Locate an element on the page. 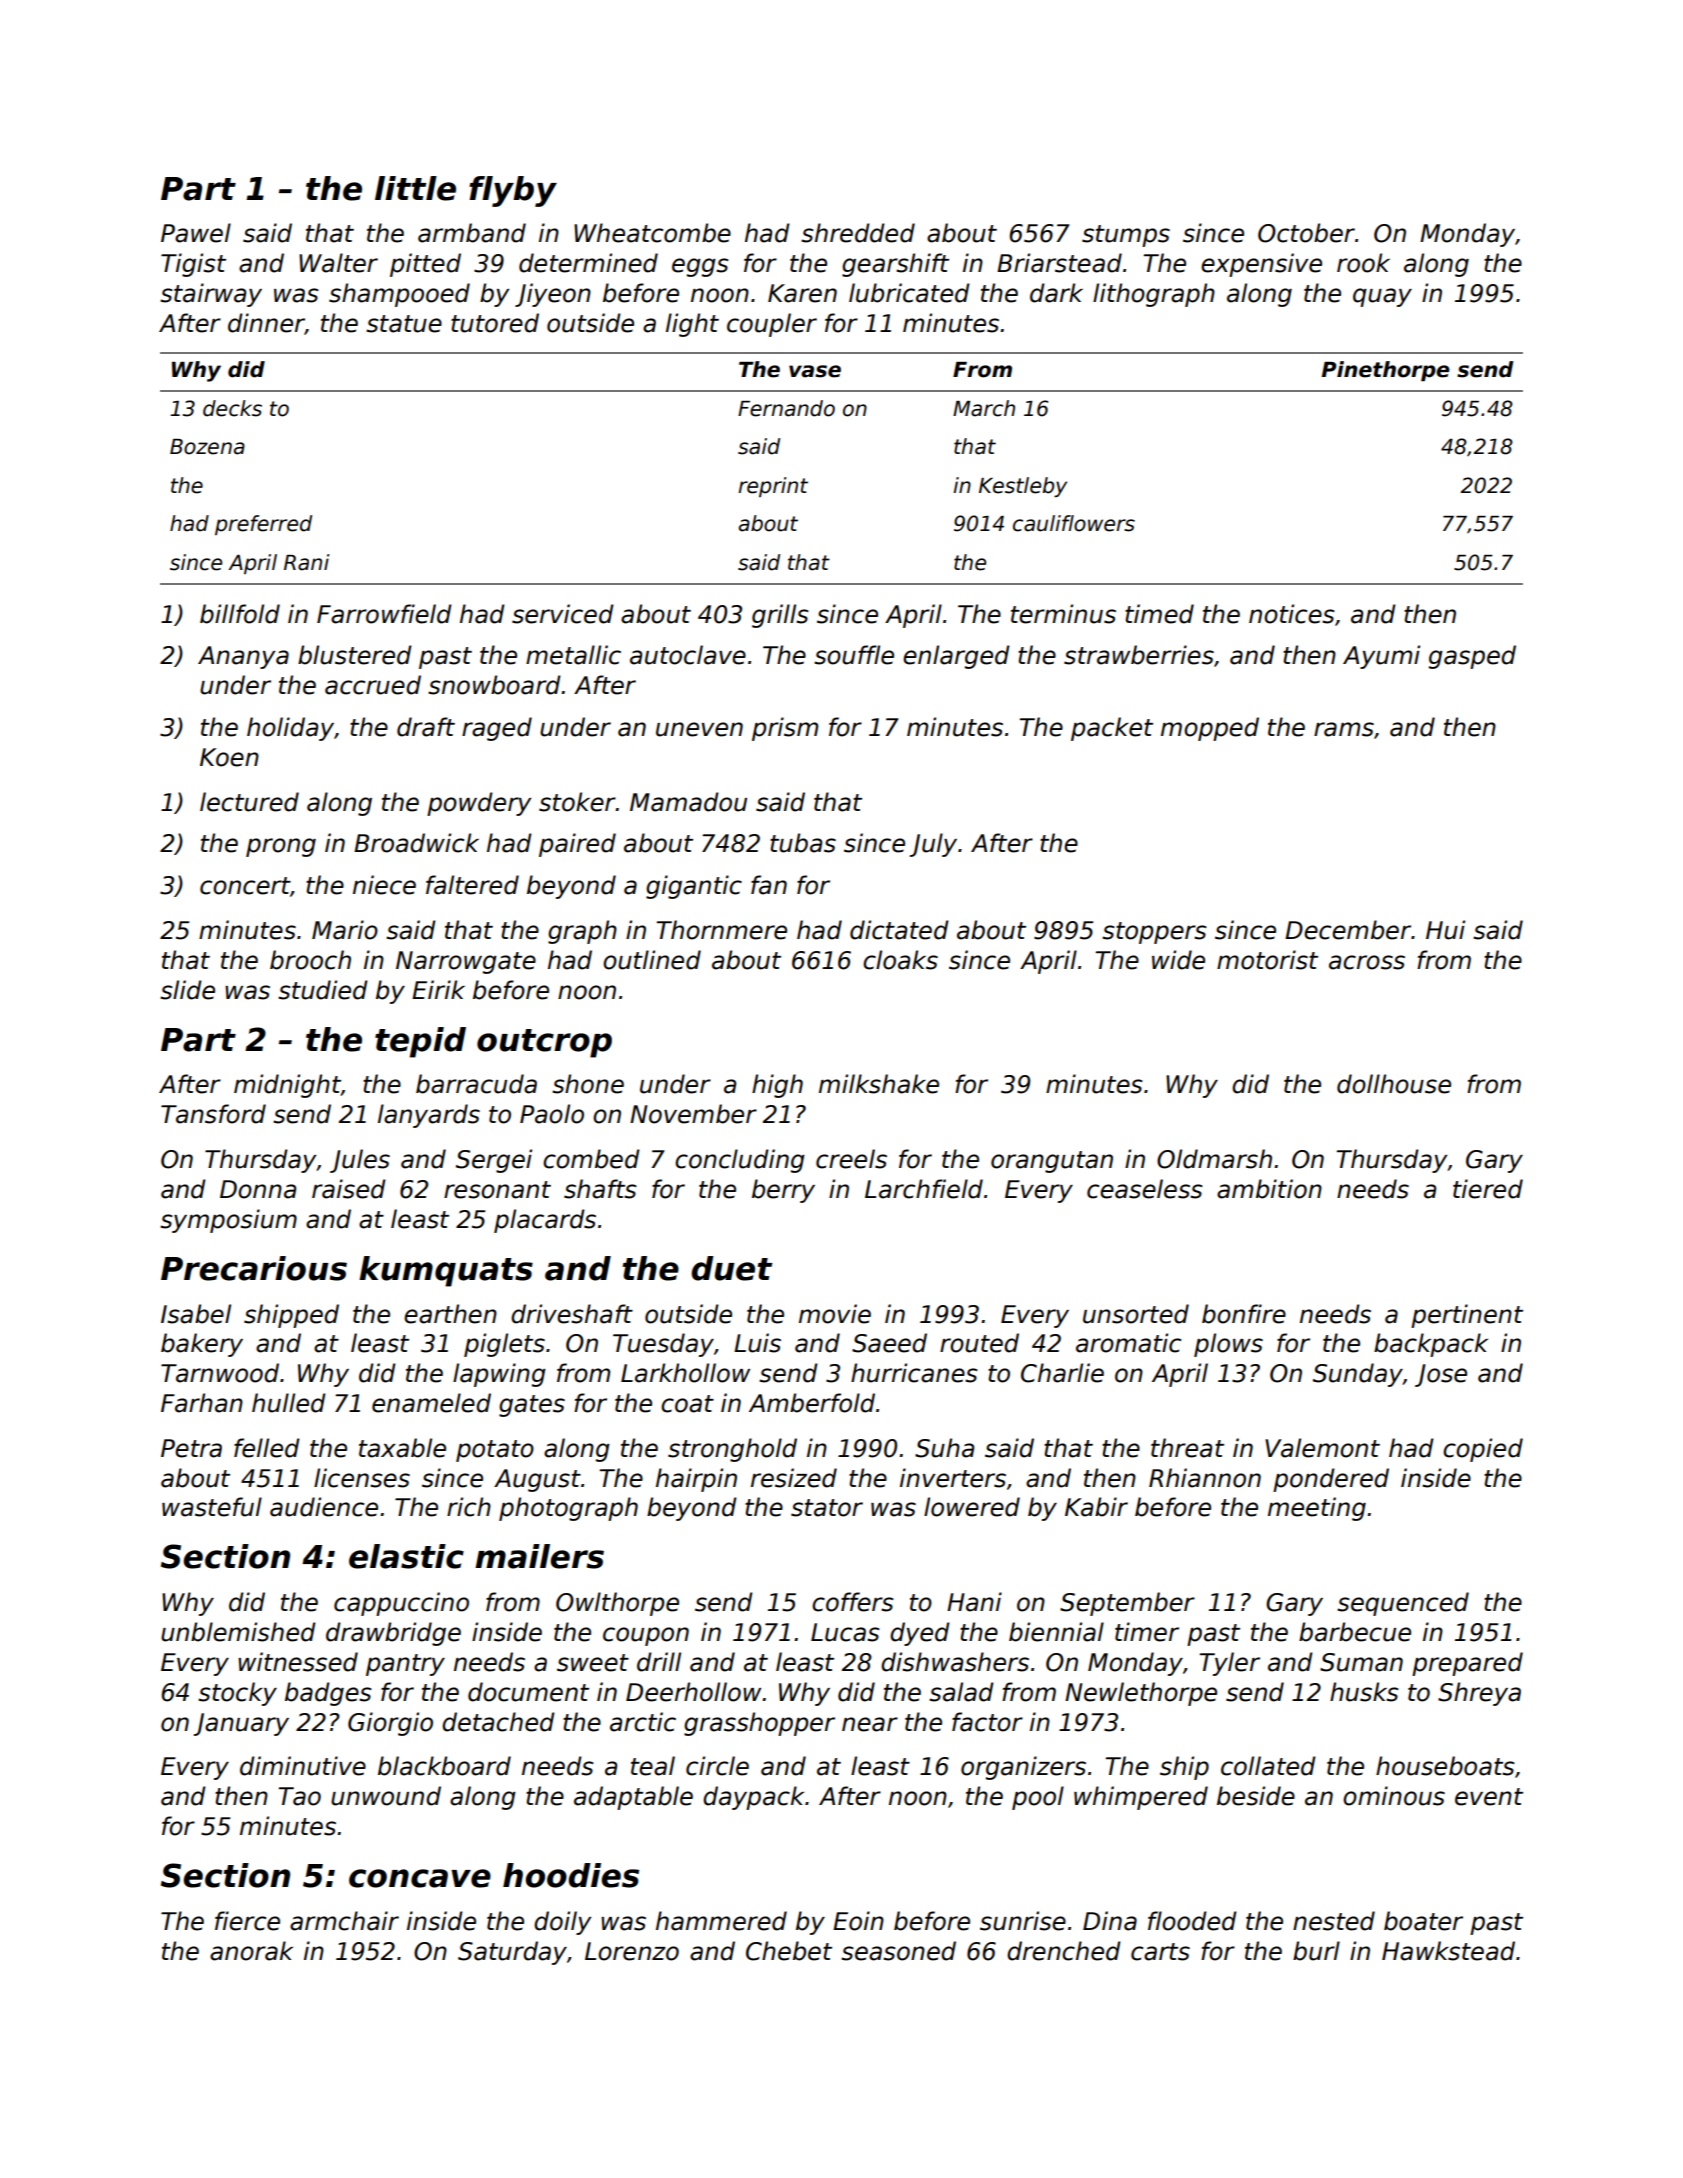  decks is located at coordinates (232, 408).
